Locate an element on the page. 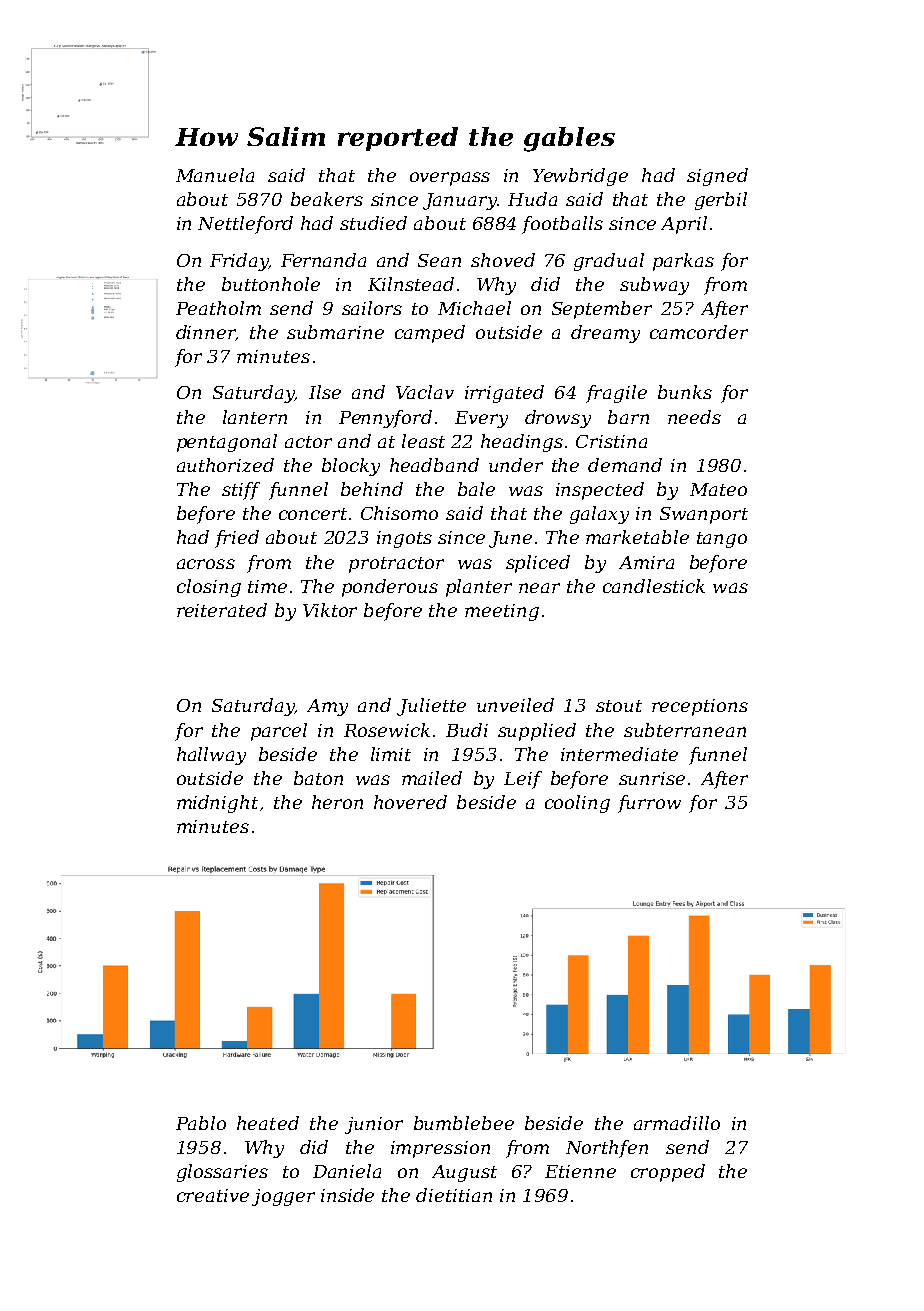  cooling is located at coordinates (577, 804).
